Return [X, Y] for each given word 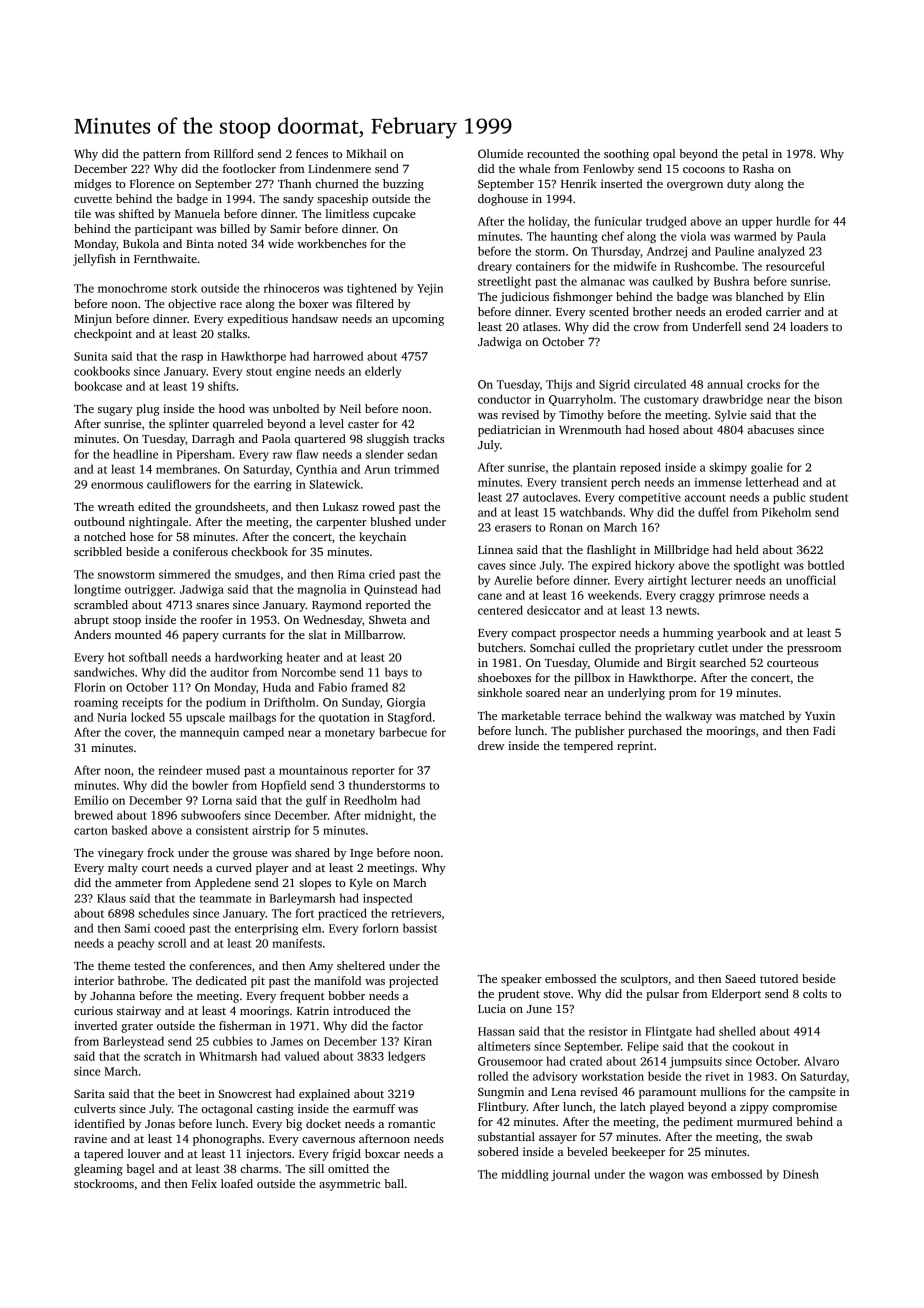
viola [693, 236]
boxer [313, 303]
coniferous [200, 551]
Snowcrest [245, 1094]
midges [92, 185]
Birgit [681, 664]
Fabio [332, 687]
